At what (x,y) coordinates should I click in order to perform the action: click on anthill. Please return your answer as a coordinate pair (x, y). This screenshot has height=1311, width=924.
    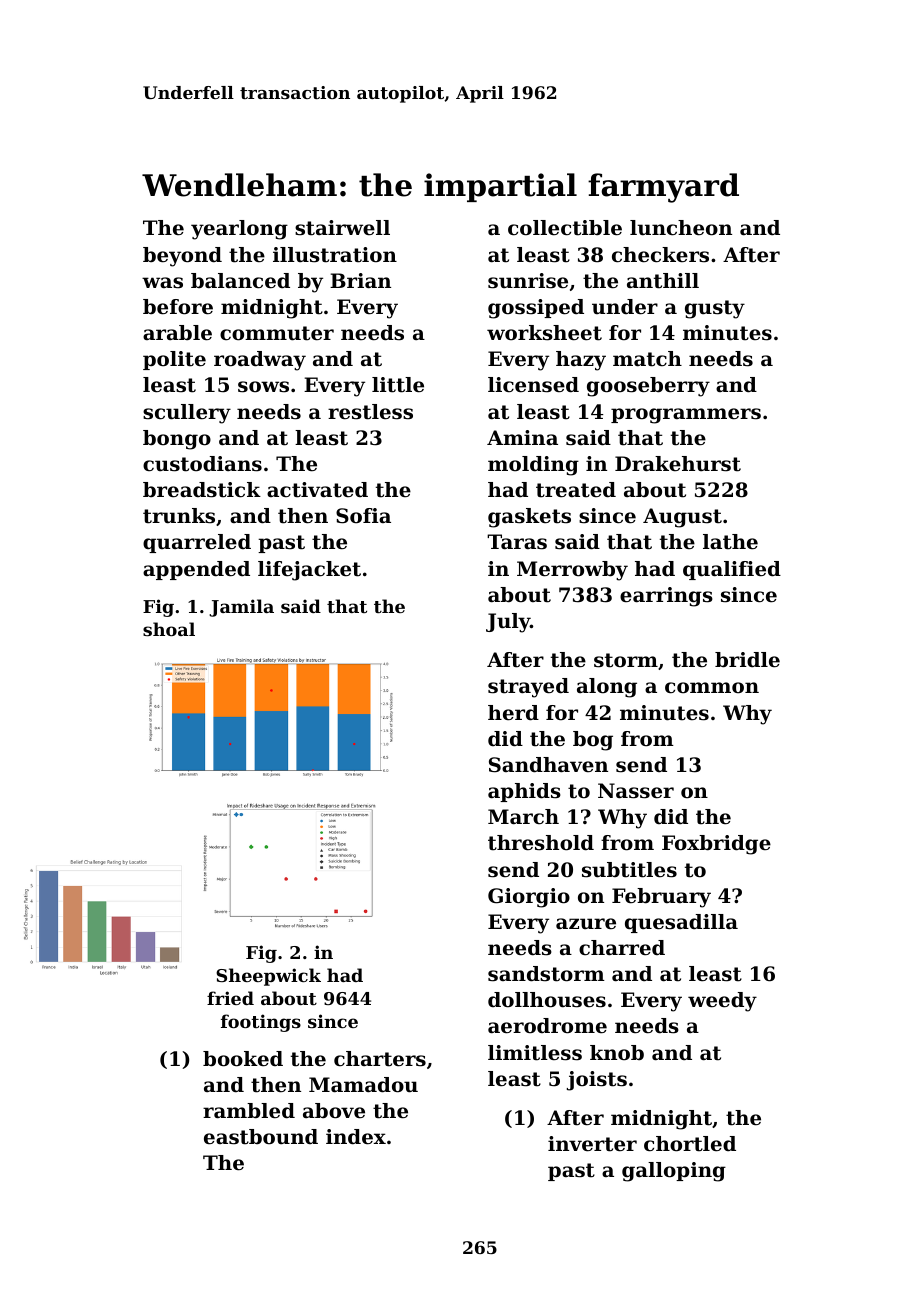
    Looking at the image, I should click on (663, 281).
